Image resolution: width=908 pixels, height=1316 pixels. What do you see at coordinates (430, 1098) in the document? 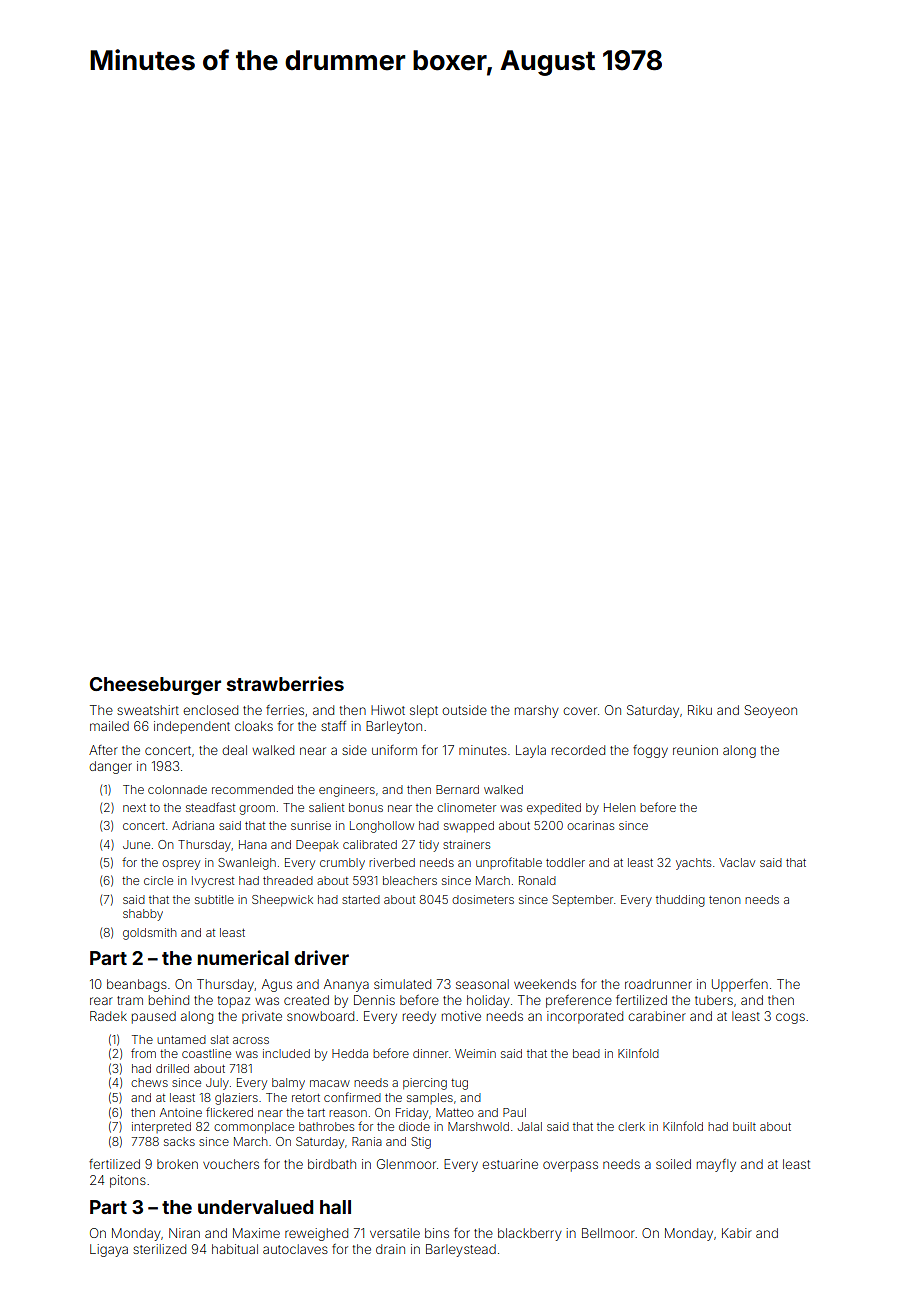
I see `samples` at bounding box center [430, 1098].
